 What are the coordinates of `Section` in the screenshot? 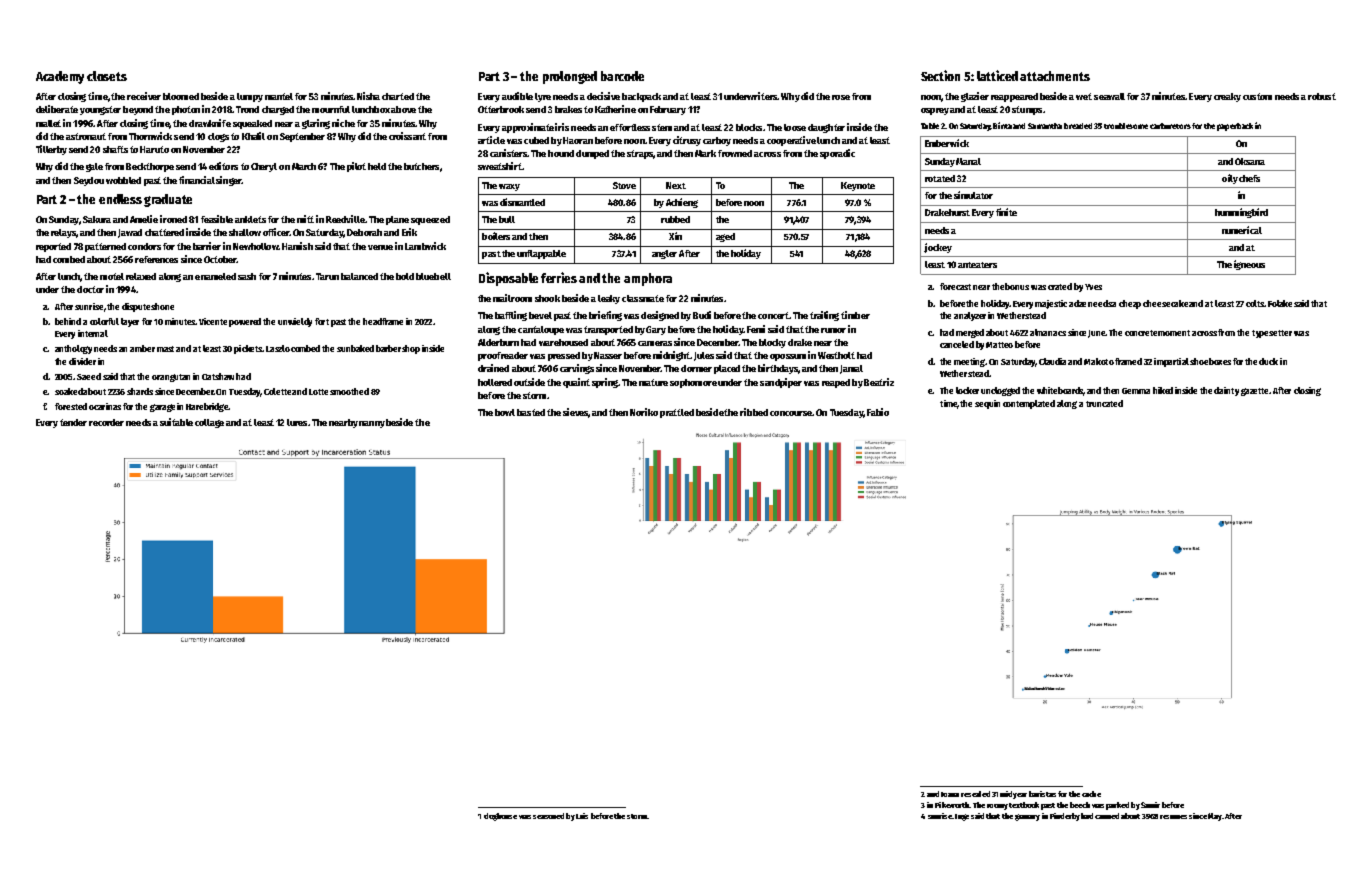 It's located at (940, 75).
